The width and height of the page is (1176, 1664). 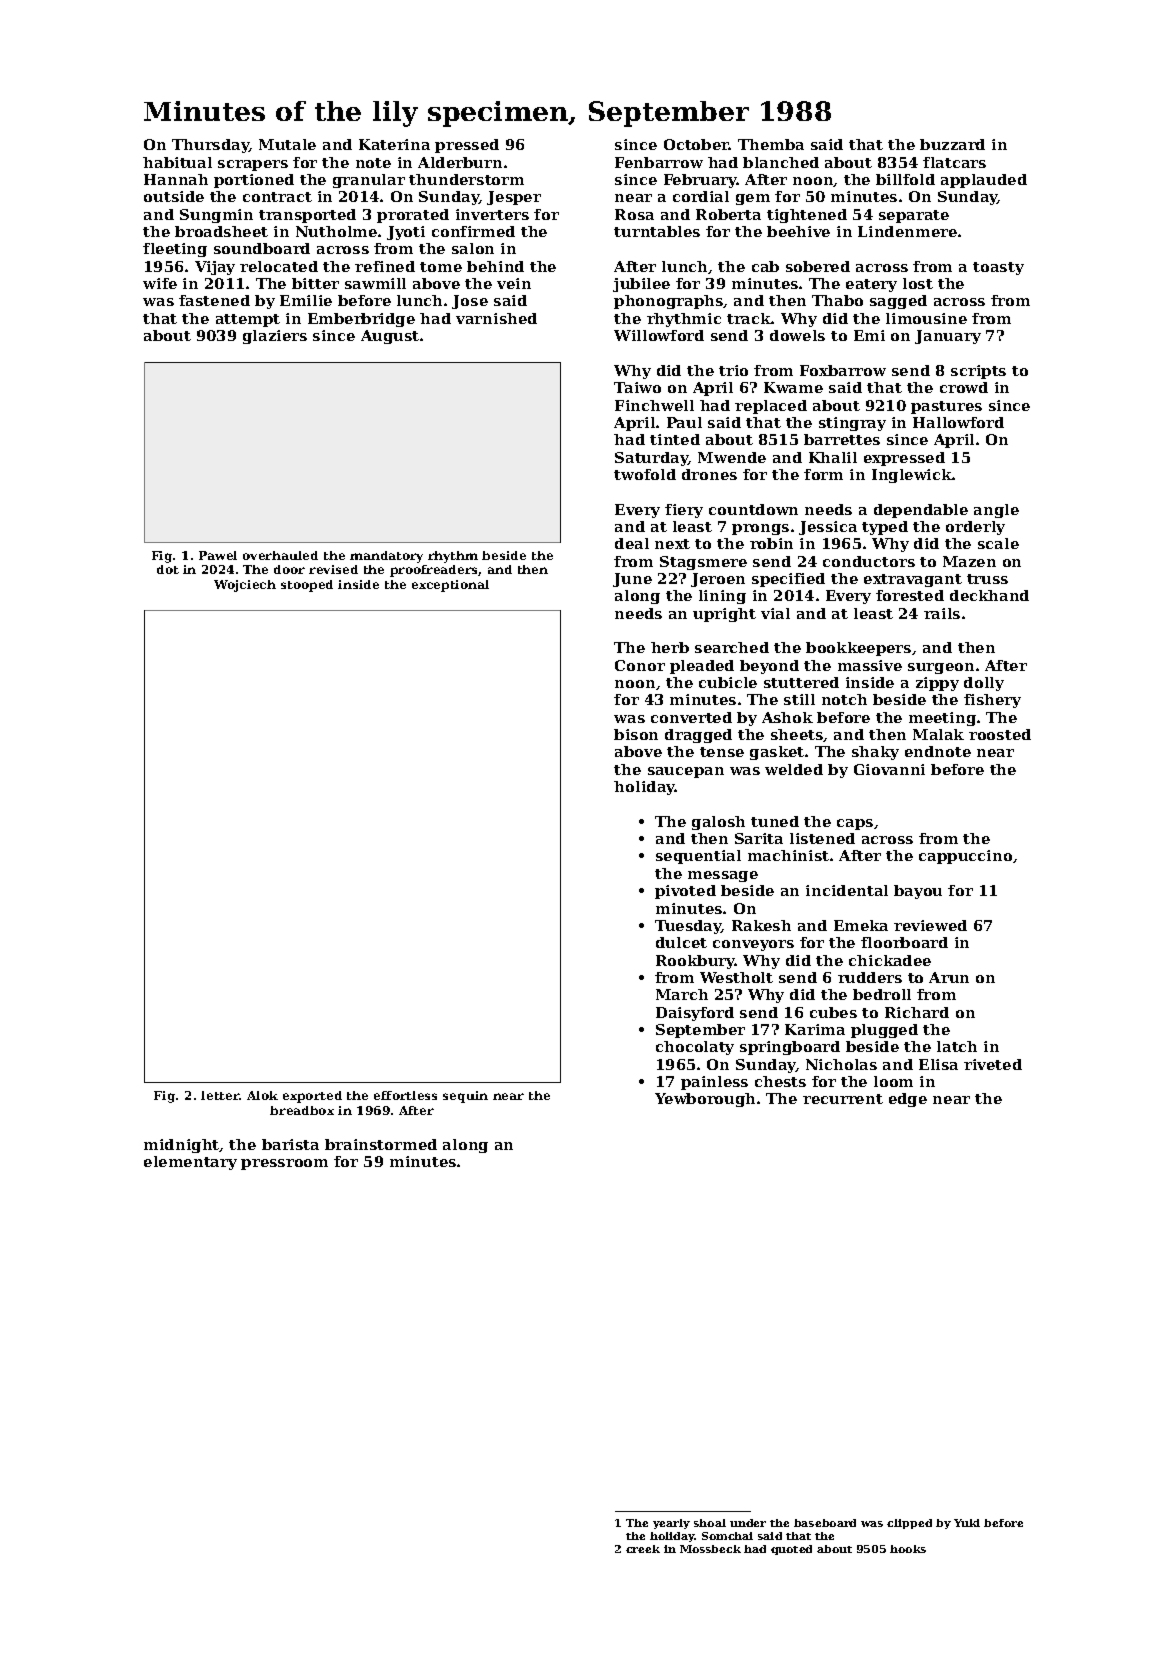 I want to click on dot, so click(x=168, y=569).
